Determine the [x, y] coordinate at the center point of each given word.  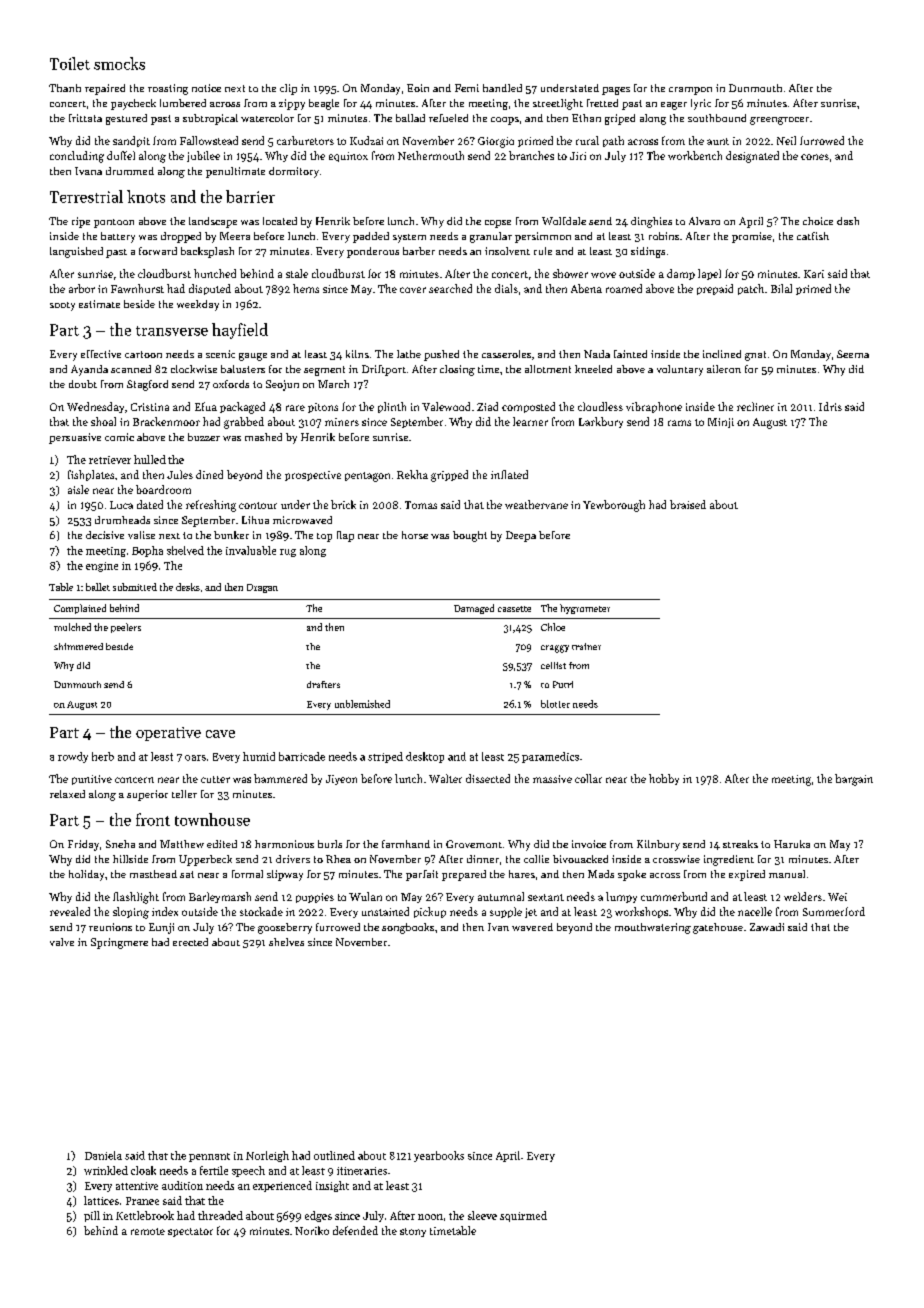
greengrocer [779, 121]
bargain [854, 780]
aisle [78, 489]
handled [502, 88]
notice [206, 88]
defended [355, 1230]
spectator [190, 1232]
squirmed [523, 1216]
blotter [555, 704]
